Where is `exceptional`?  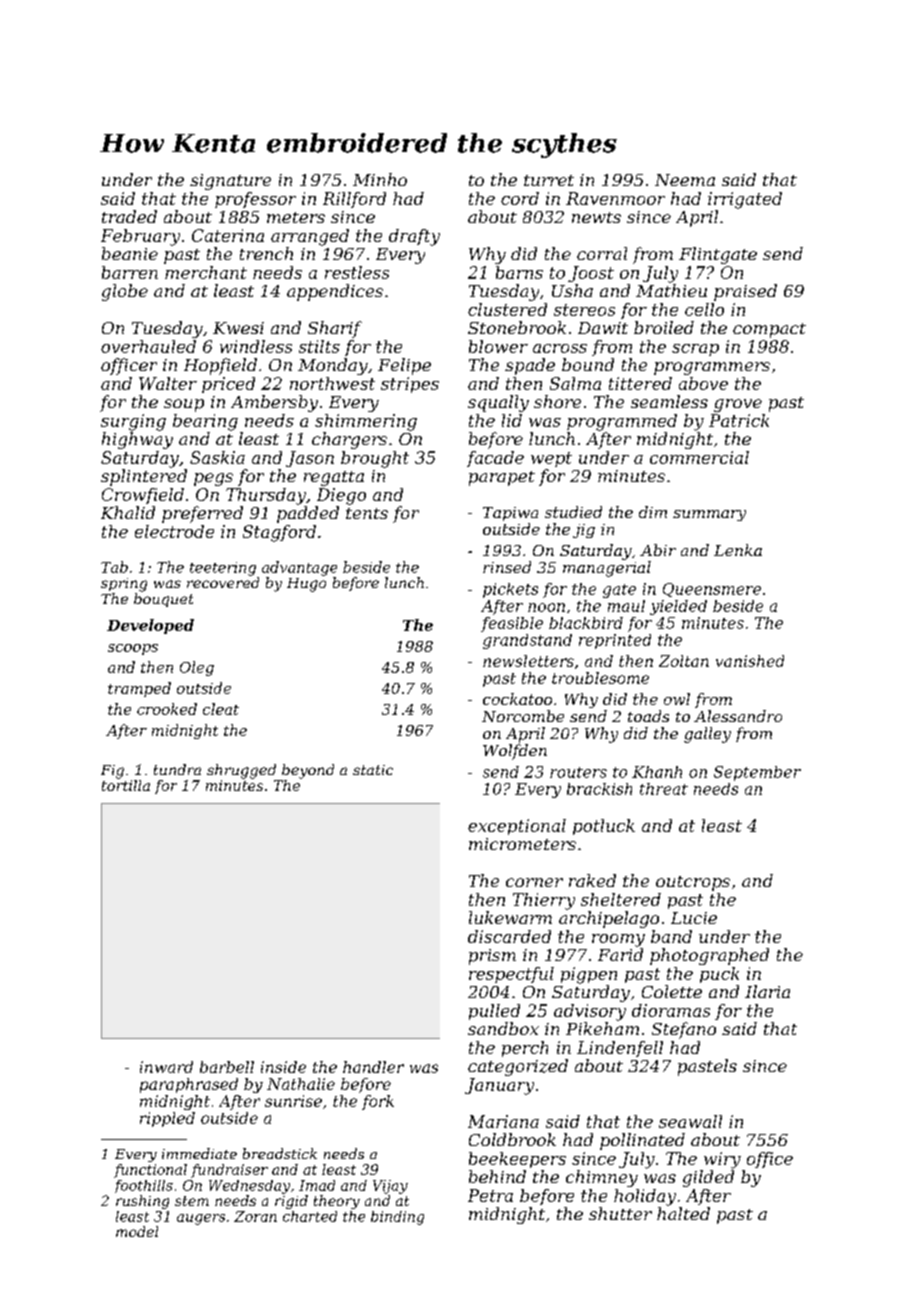 exceptional is located at coordinates (517, 827).
